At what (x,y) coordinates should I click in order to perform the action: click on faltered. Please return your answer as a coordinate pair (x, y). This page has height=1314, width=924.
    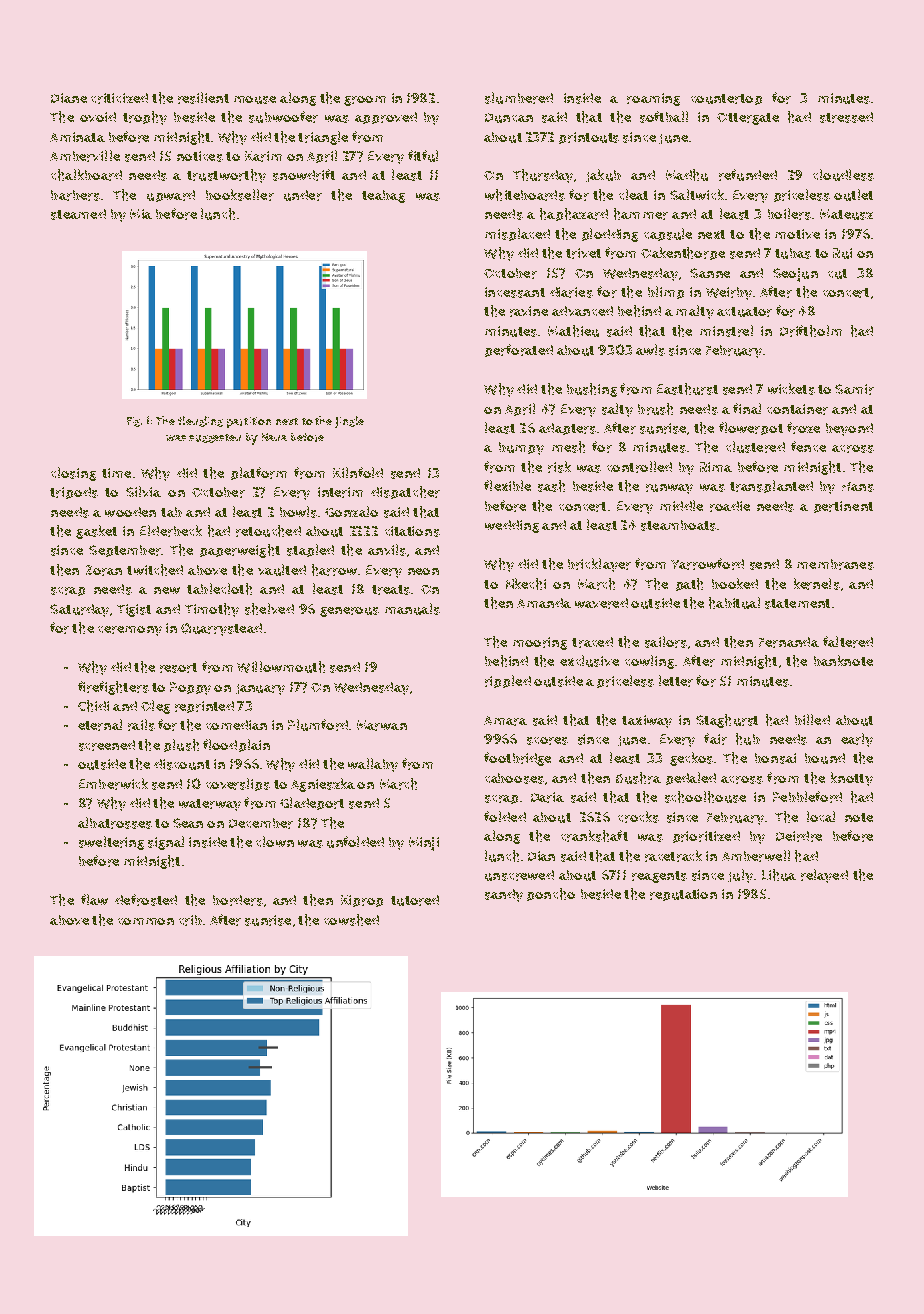
    Looking at the image, I should click on (848, 642).
